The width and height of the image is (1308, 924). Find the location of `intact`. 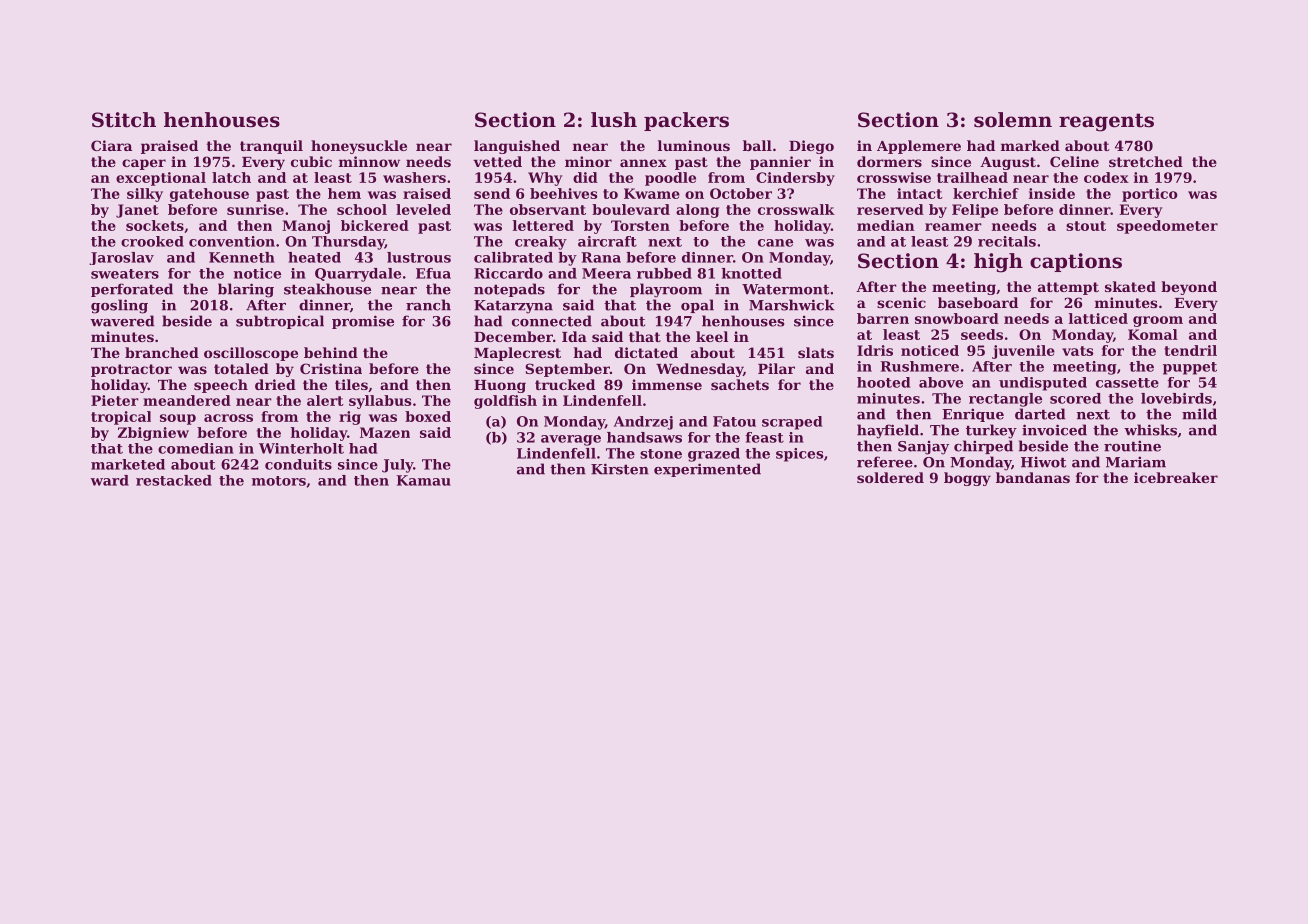

intact is located at coordinates (920, 193).
